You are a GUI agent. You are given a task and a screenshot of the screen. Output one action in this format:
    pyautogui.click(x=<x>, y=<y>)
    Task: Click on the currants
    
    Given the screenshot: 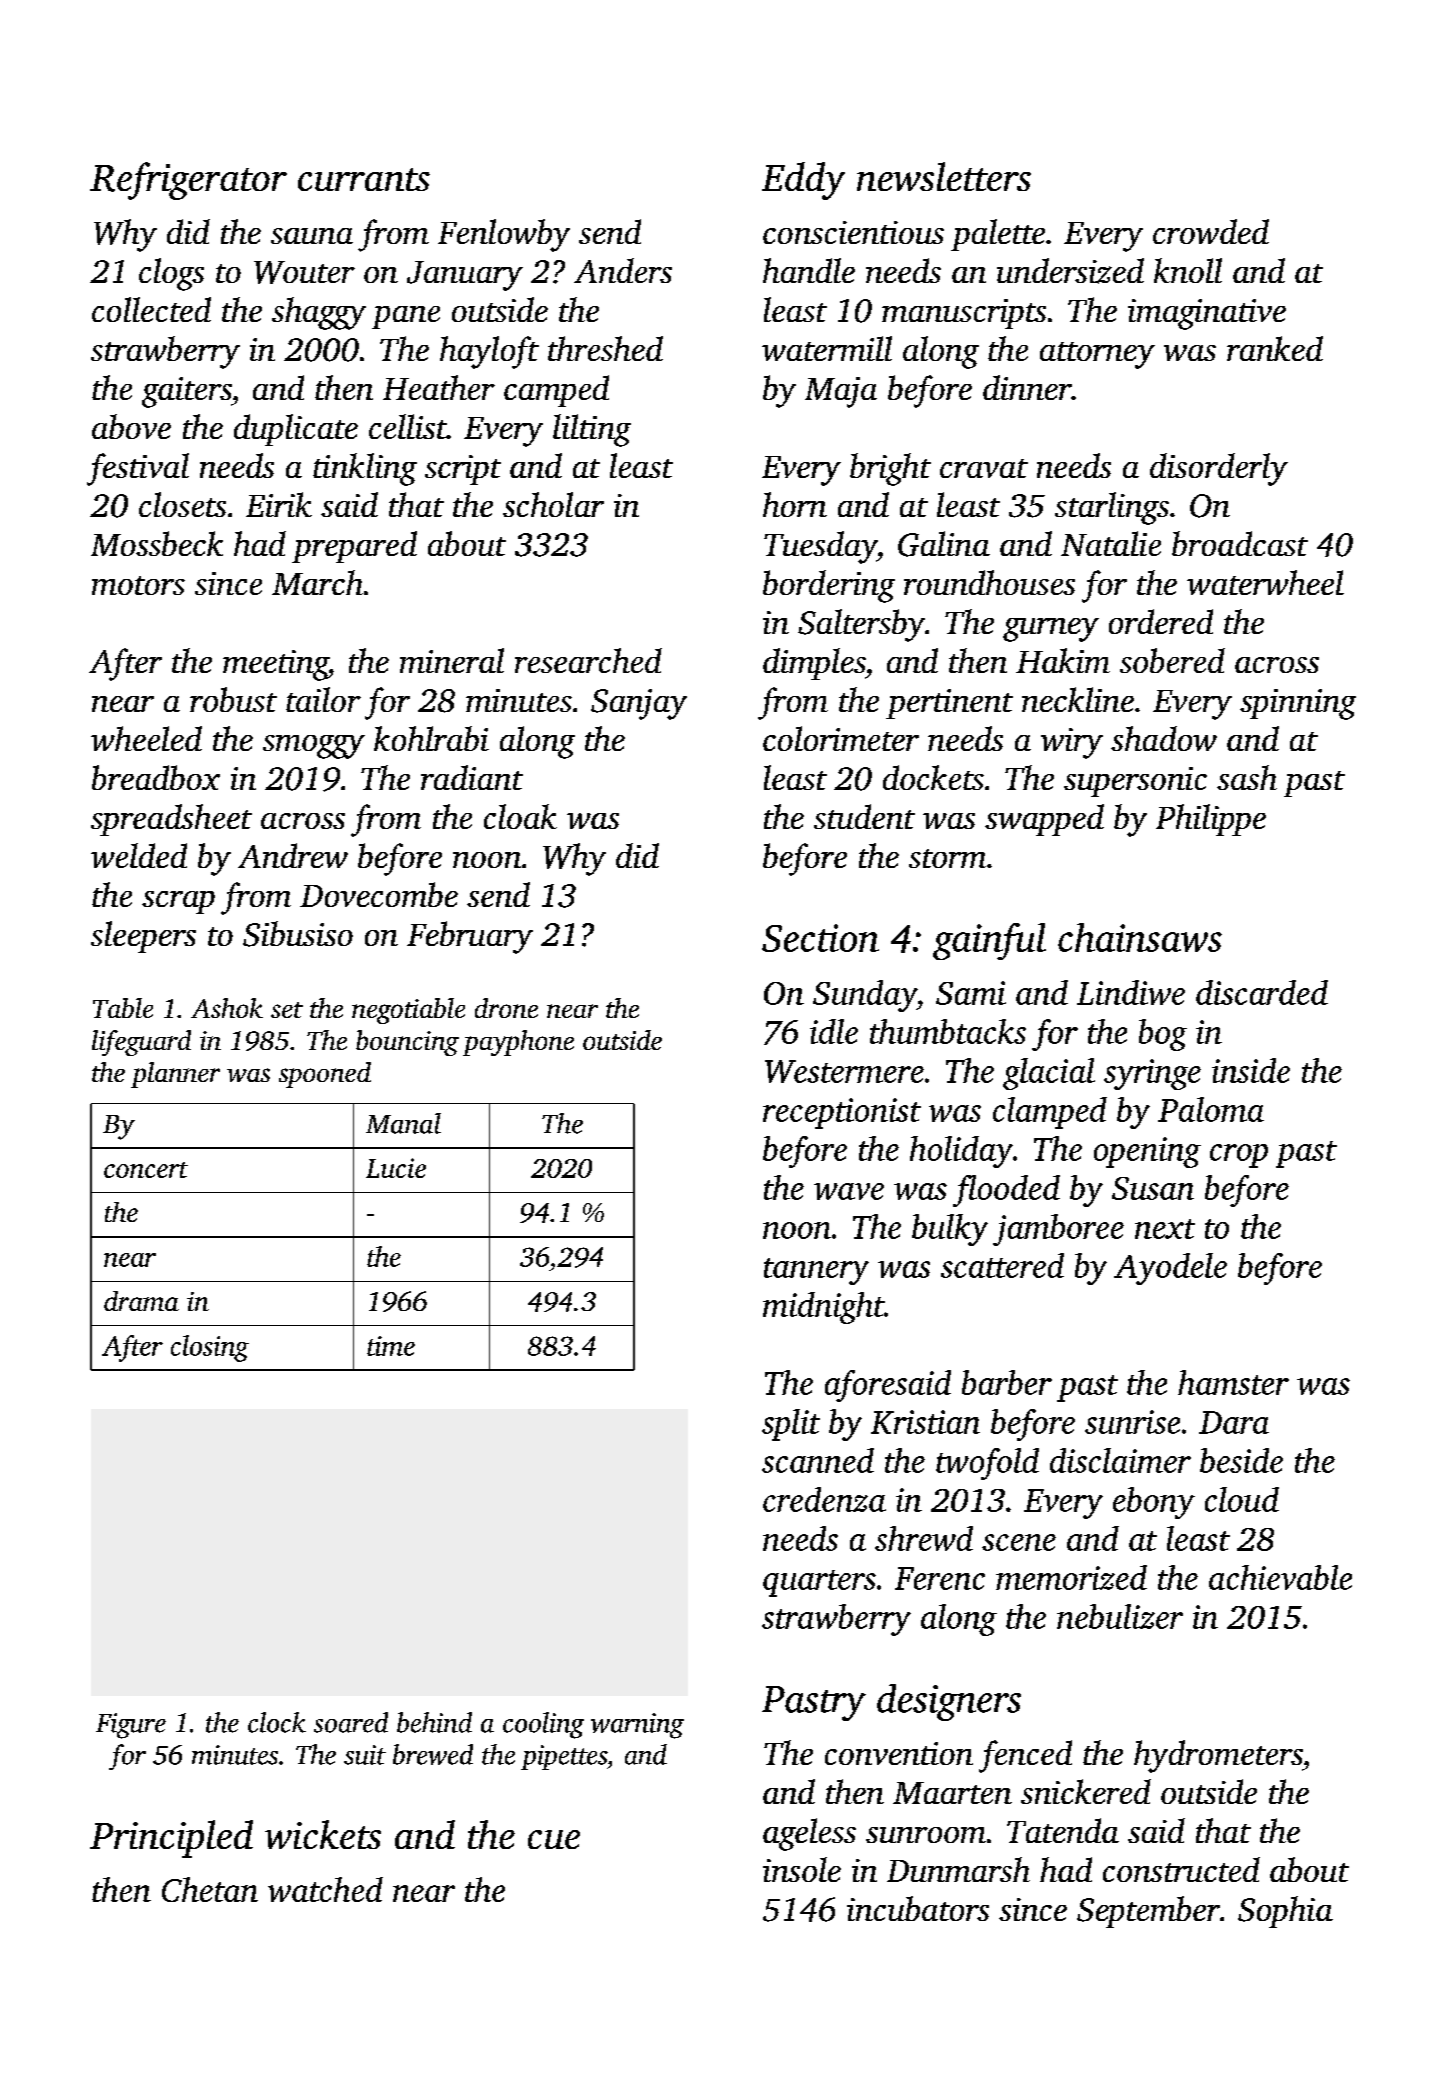 What is the action you would take?
    pyautogui.click(x=364, y=179)
